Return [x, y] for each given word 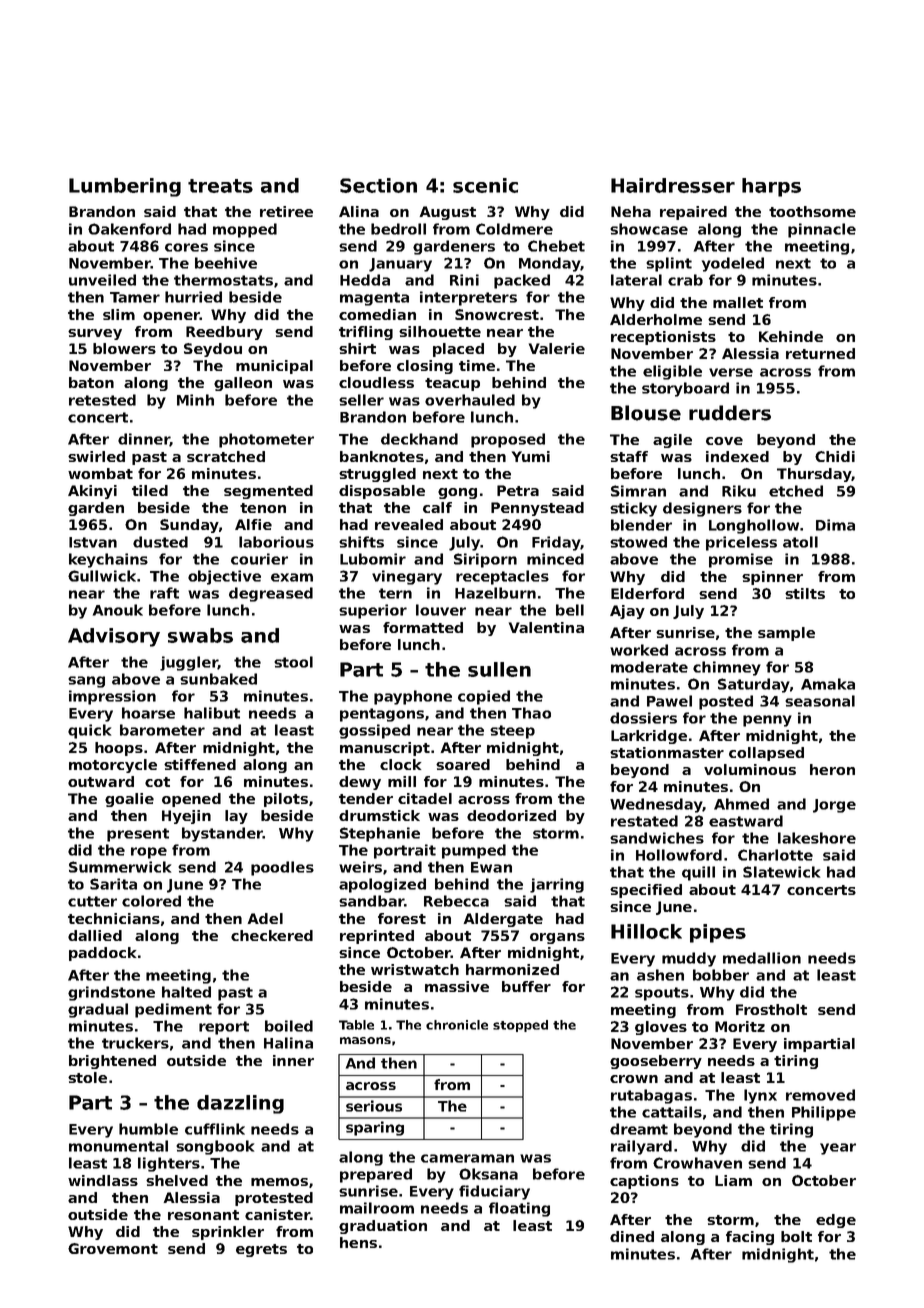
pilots [286, 800]
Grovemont [113, 1248]
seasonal [820, 701]
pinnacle [822, 230]
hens [358, 1242]
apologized [382, 885]
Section [378, 185]
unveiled [102, 280]
